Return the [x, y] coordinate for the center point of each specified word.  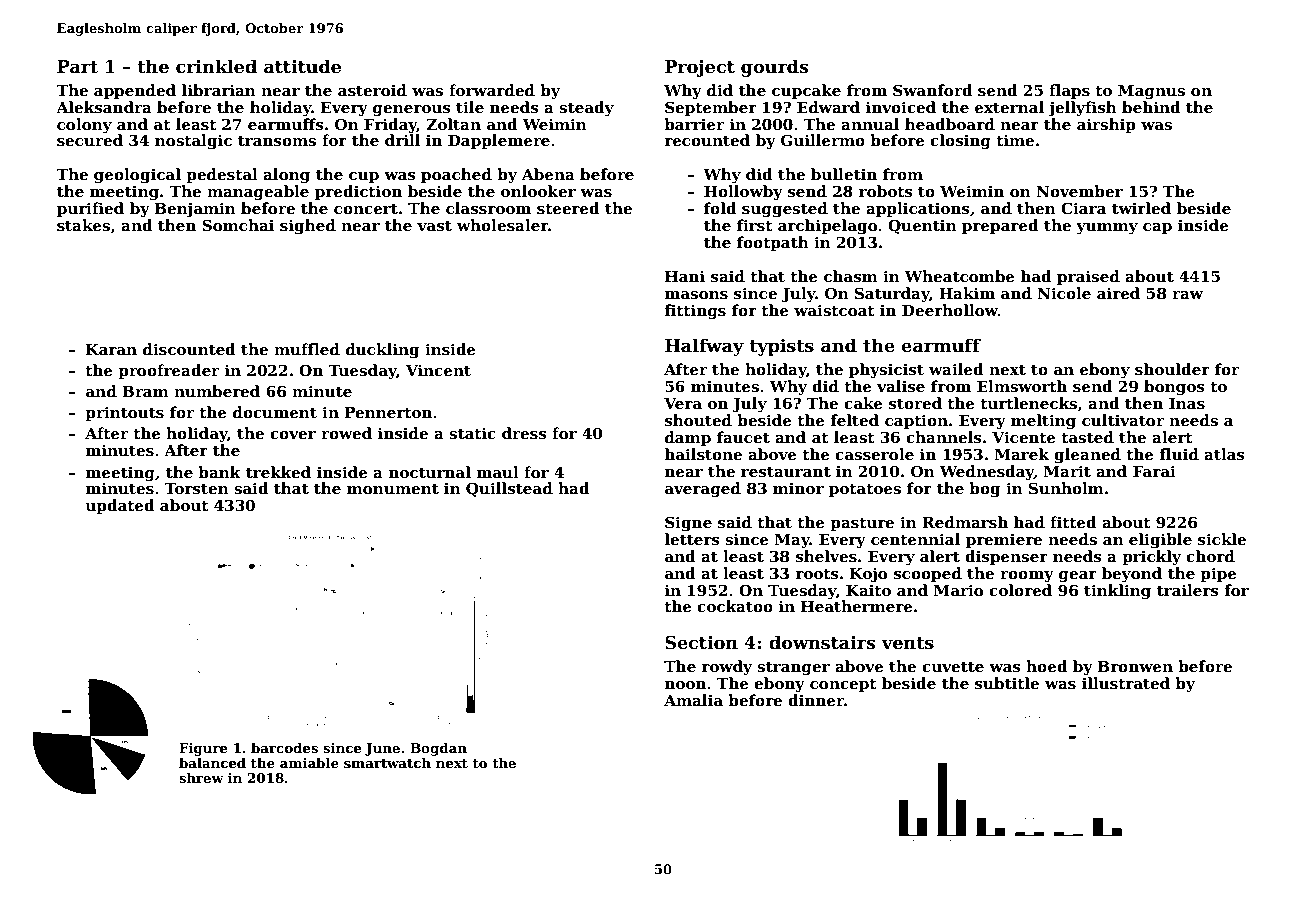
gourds [774, 68]
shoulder [1172, 369]
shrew [201, 778]
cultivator [1123, 420]
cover [293, 435]
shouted [698, 420]
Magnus [1151, 92]
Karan [111, 349]
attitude [302, 66]
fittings [695, 312]
